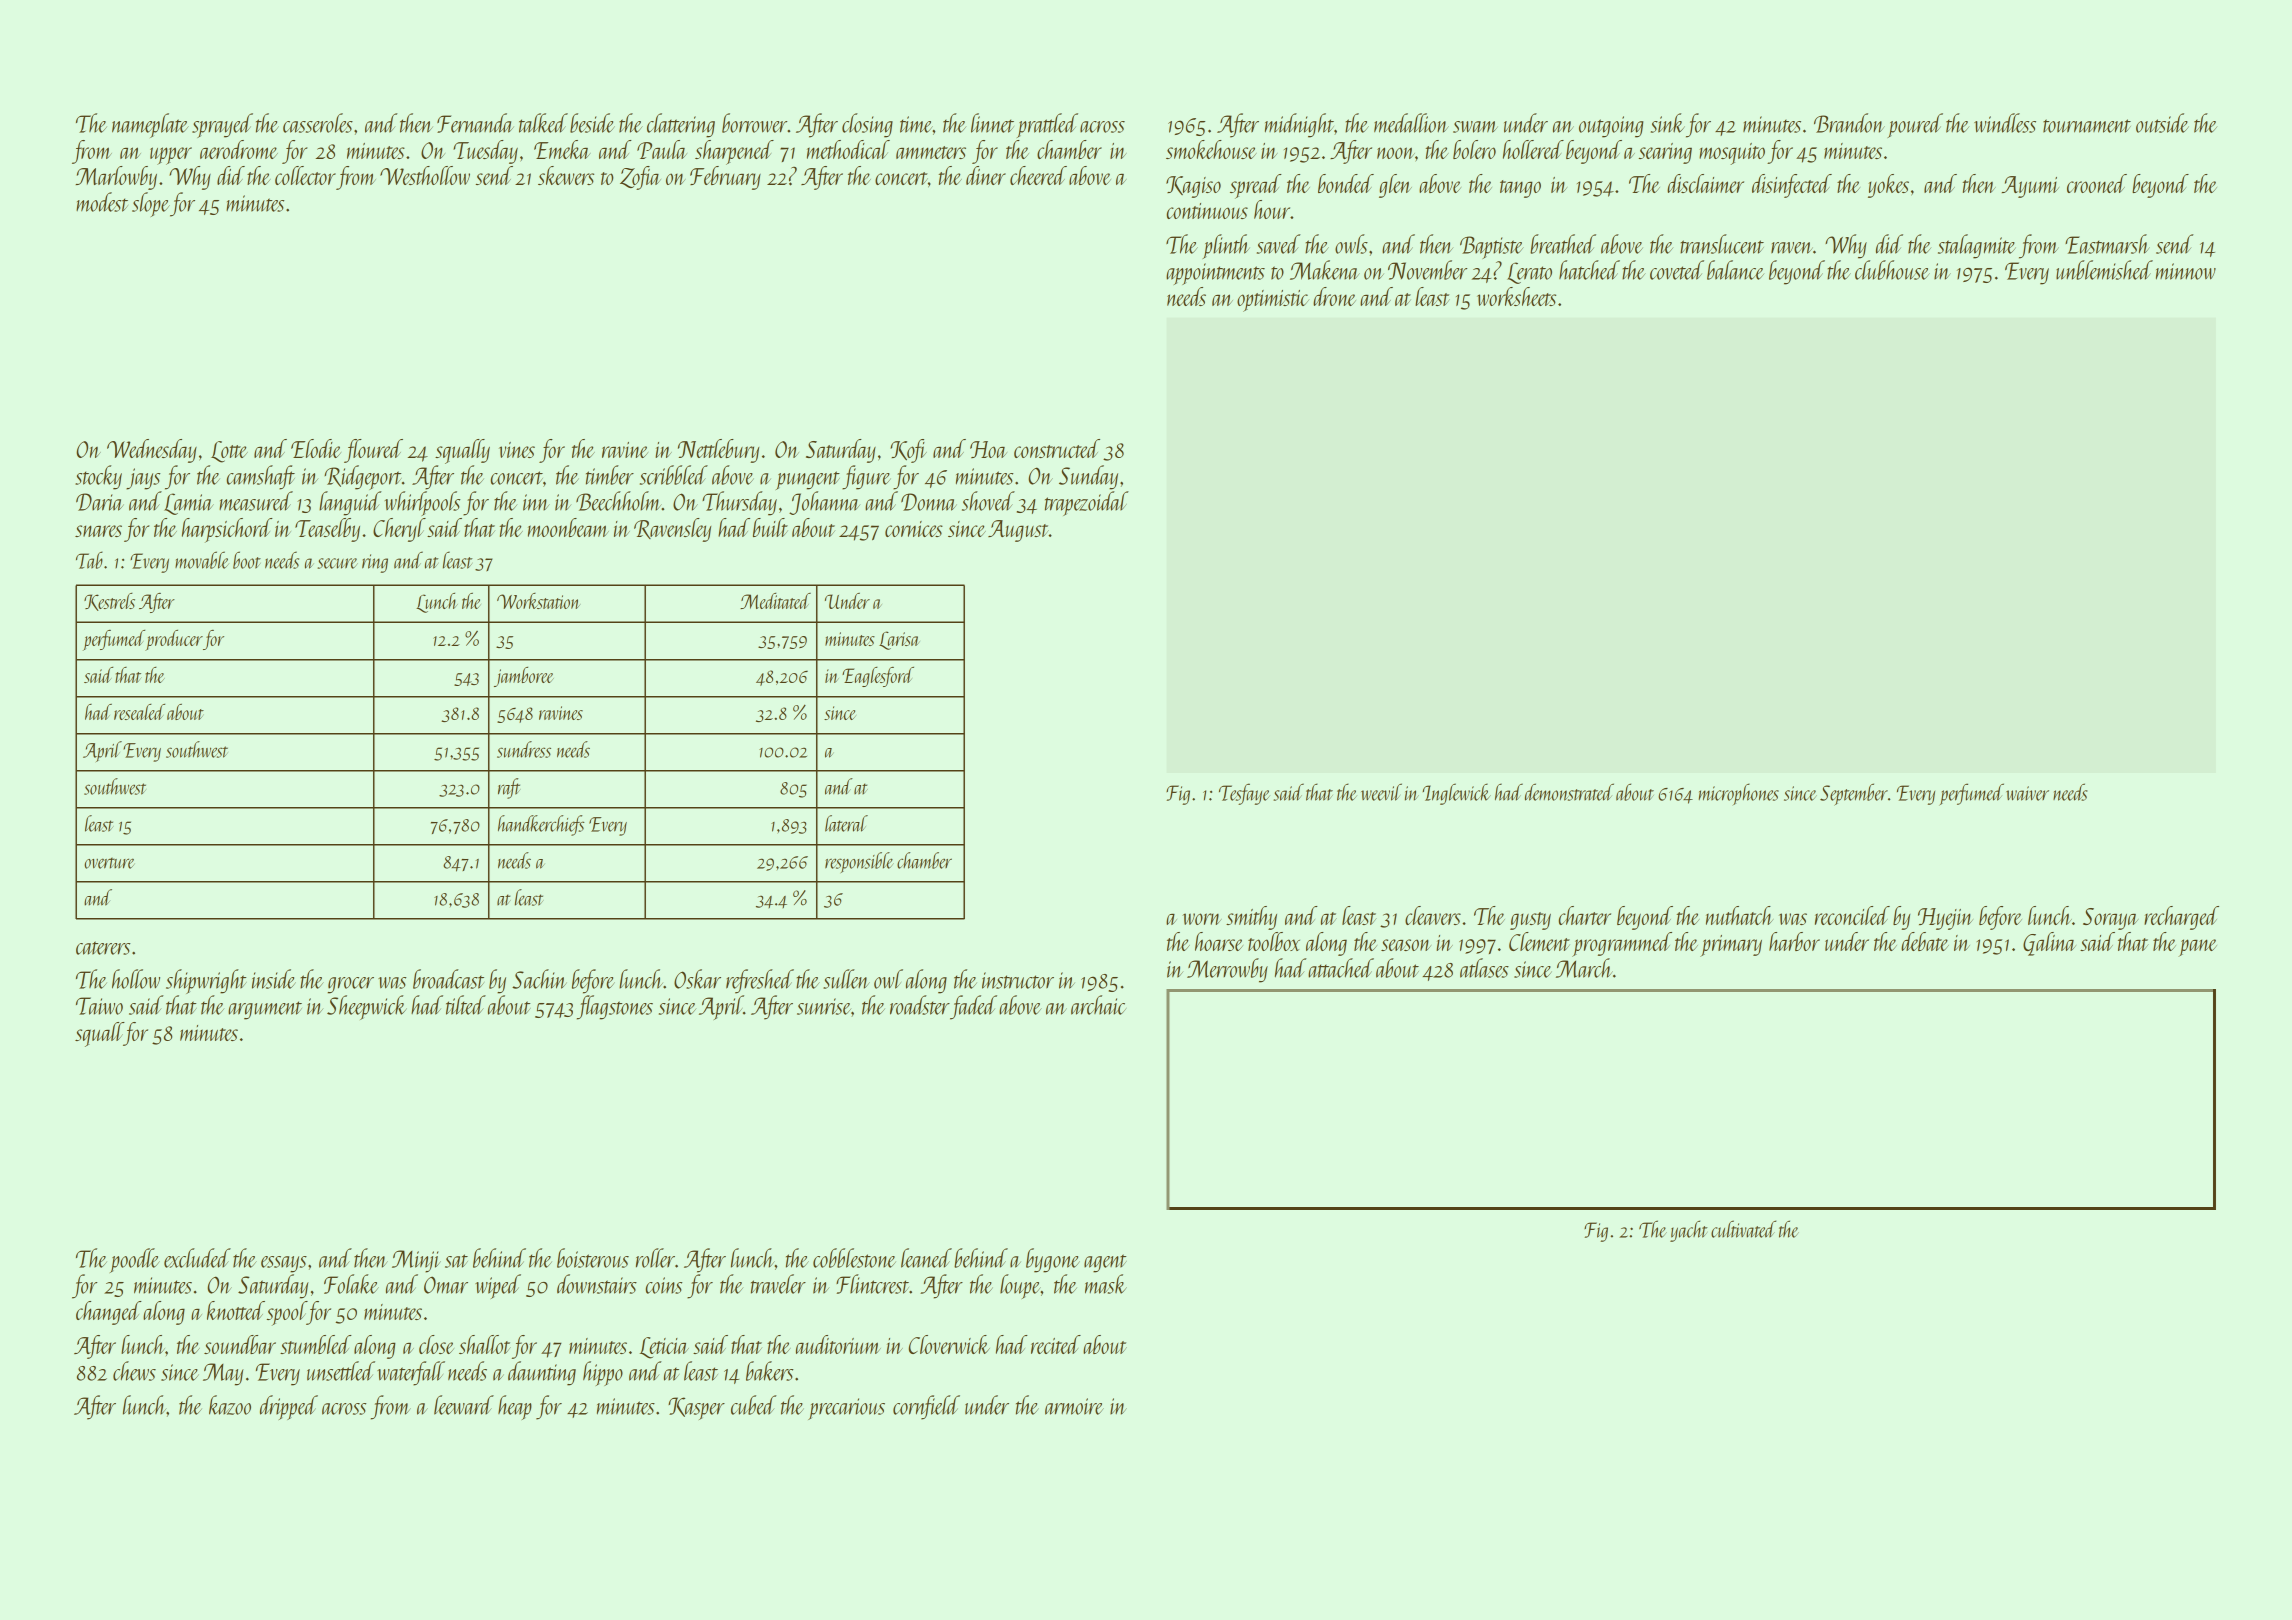 The width and height of the document is (2292, 1620). Describe the element at coordinates (566, 175) in the document. I see `skewers` at that location.
